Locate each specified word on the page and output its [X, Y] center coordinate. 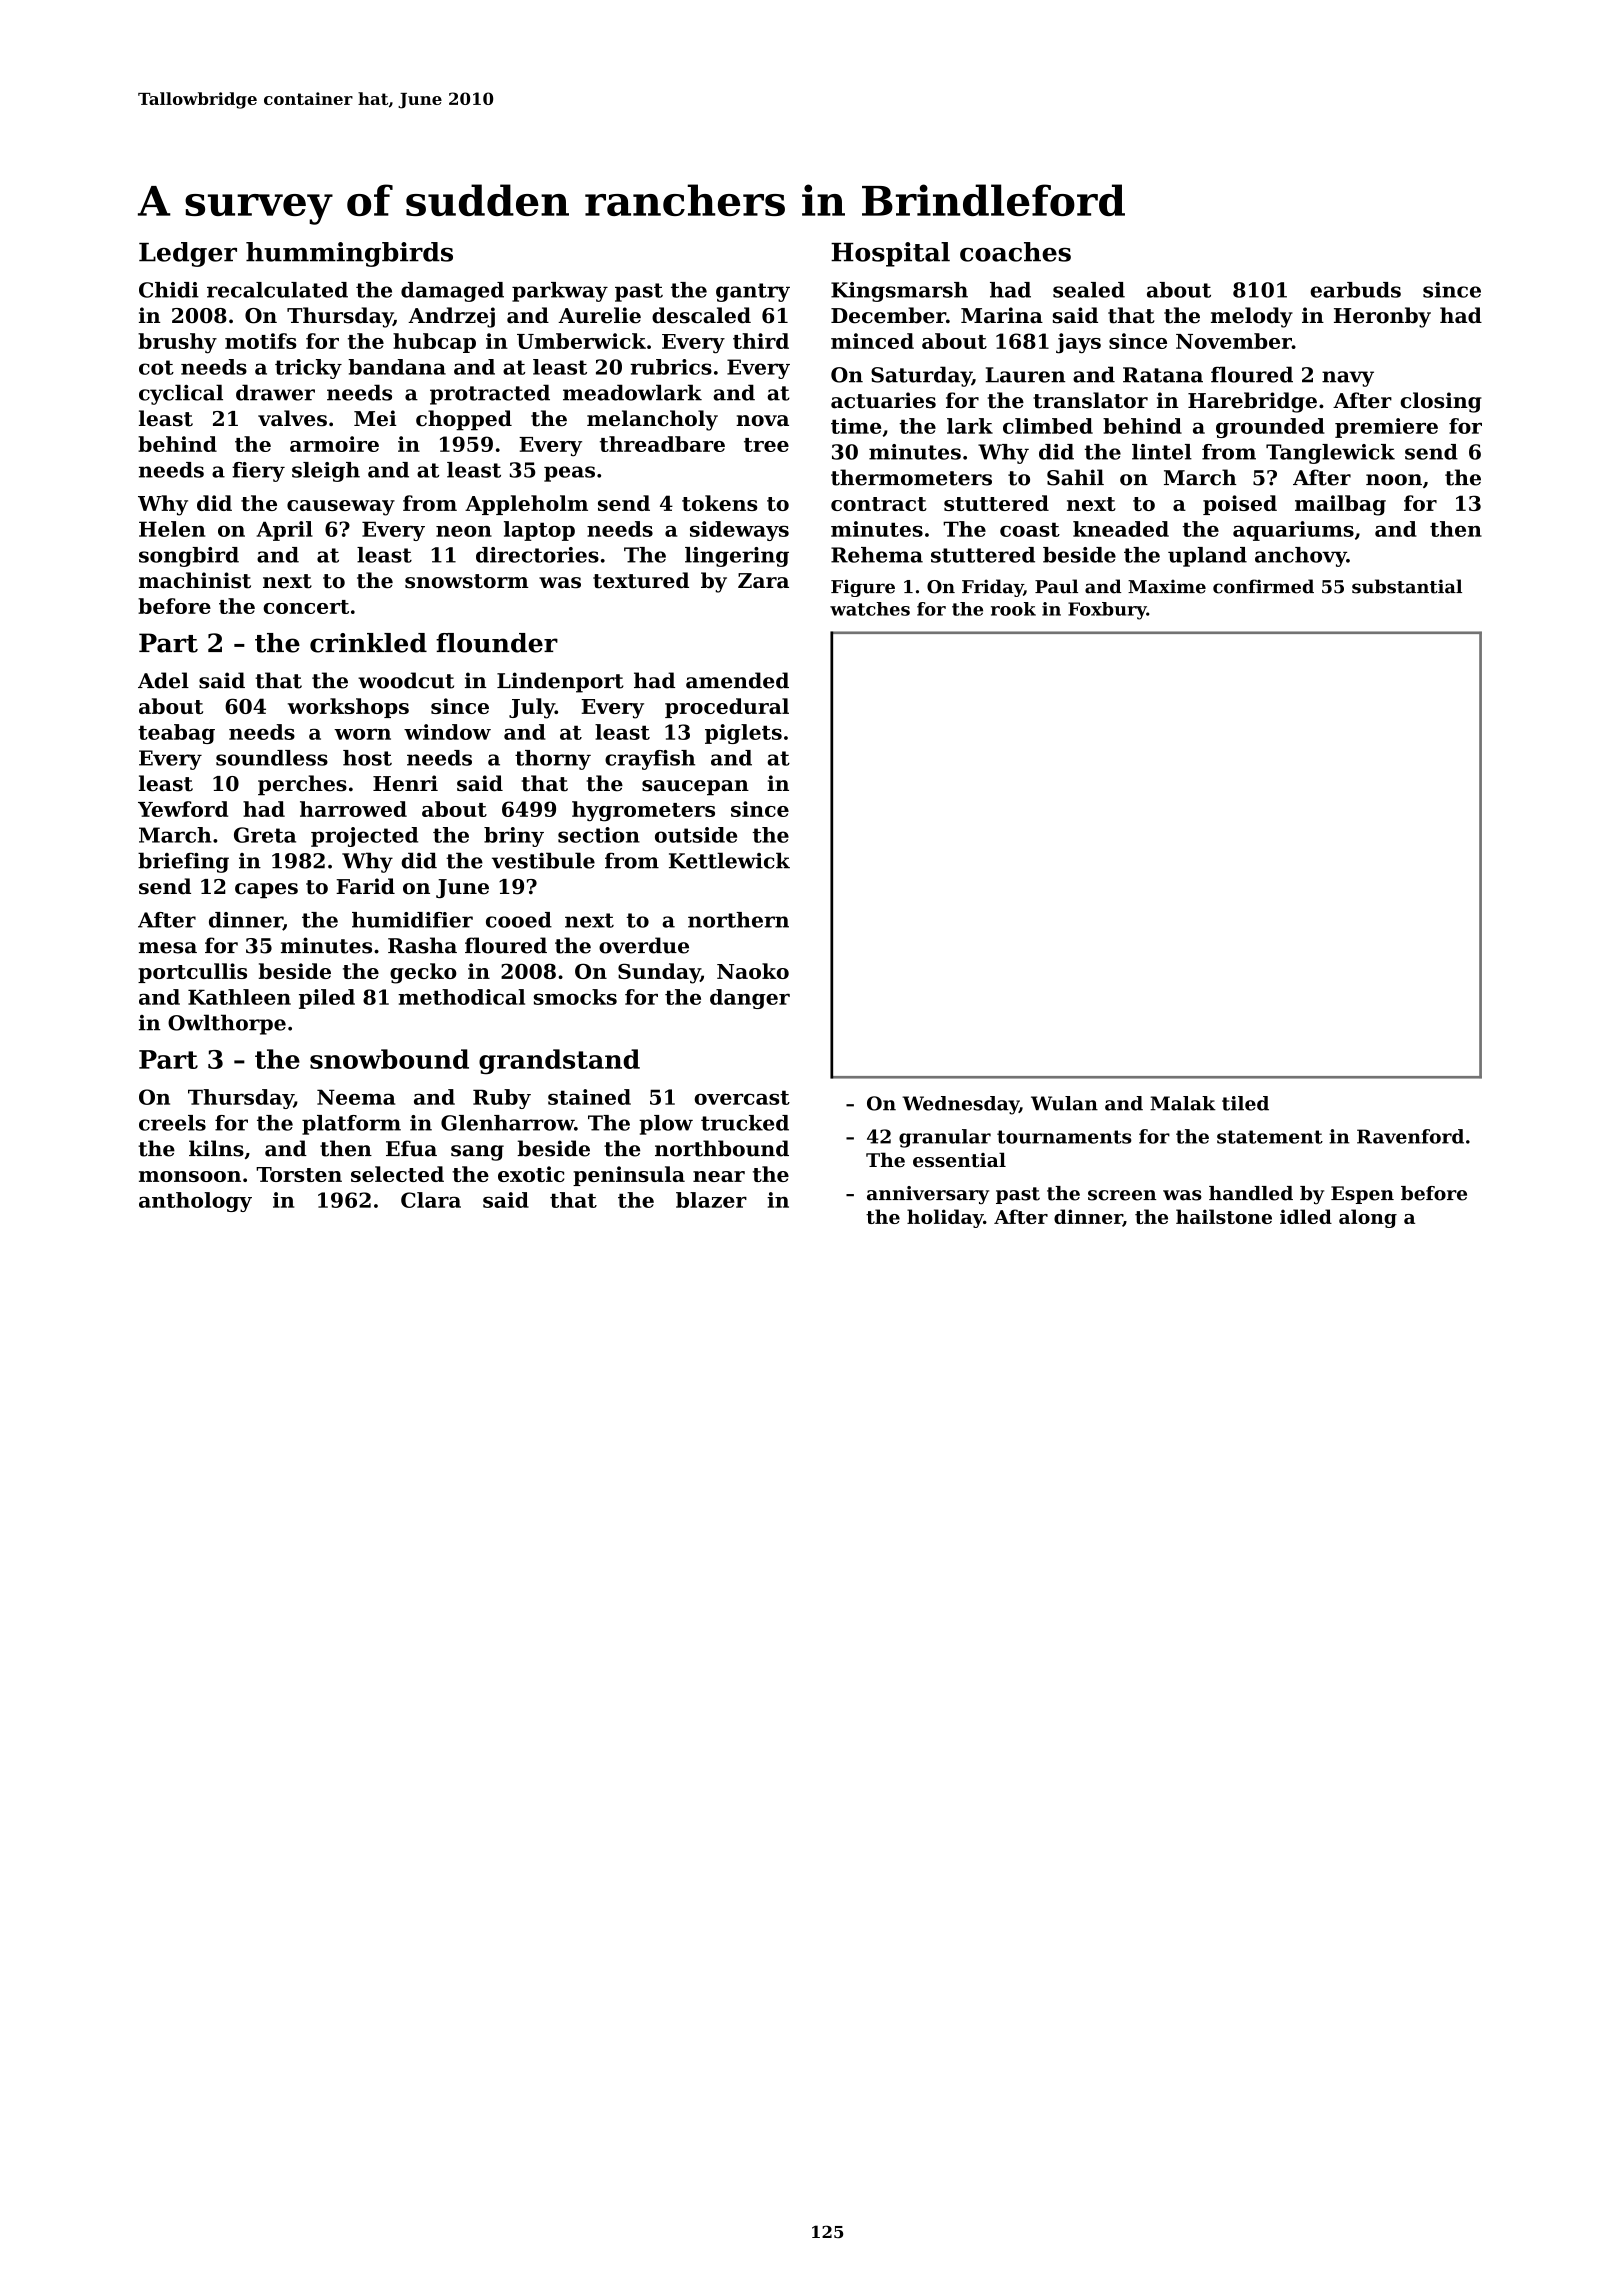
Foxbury [1107, 611]
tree [766, 445]
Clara [431, 1200]
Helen [172, 529]
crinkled [368, 643]
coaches [1015, 252]
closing [1441, 402]
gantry [753, 292]
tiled [1245, 1103]
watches [870, 609]
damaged [452, 292]
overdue [644, 945]
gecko [423, 973]
